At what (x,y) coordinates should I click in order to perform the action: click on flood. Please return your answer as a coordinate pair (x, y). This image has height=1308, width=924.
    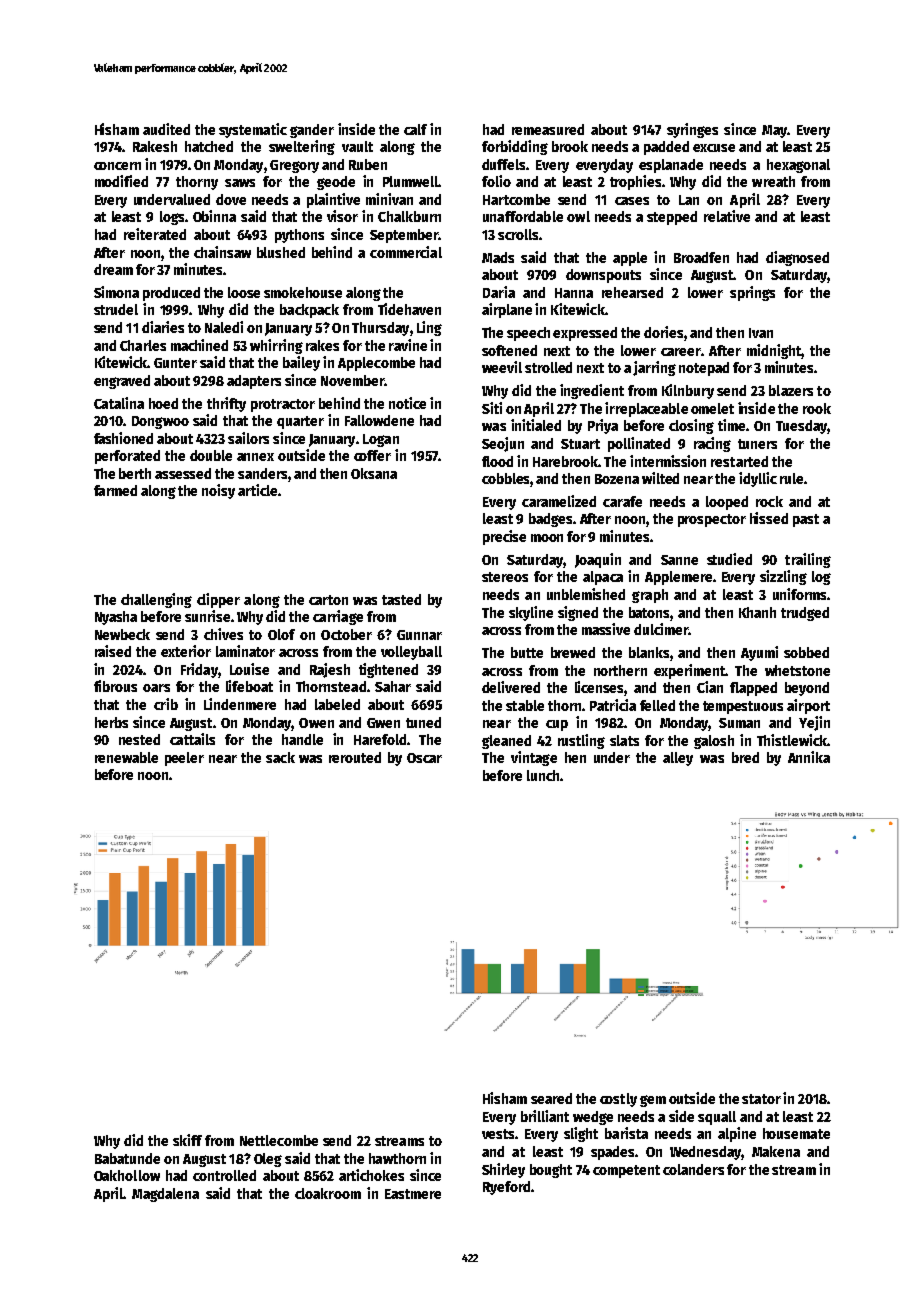
    Looking at the image, I should click on (497, 461).
